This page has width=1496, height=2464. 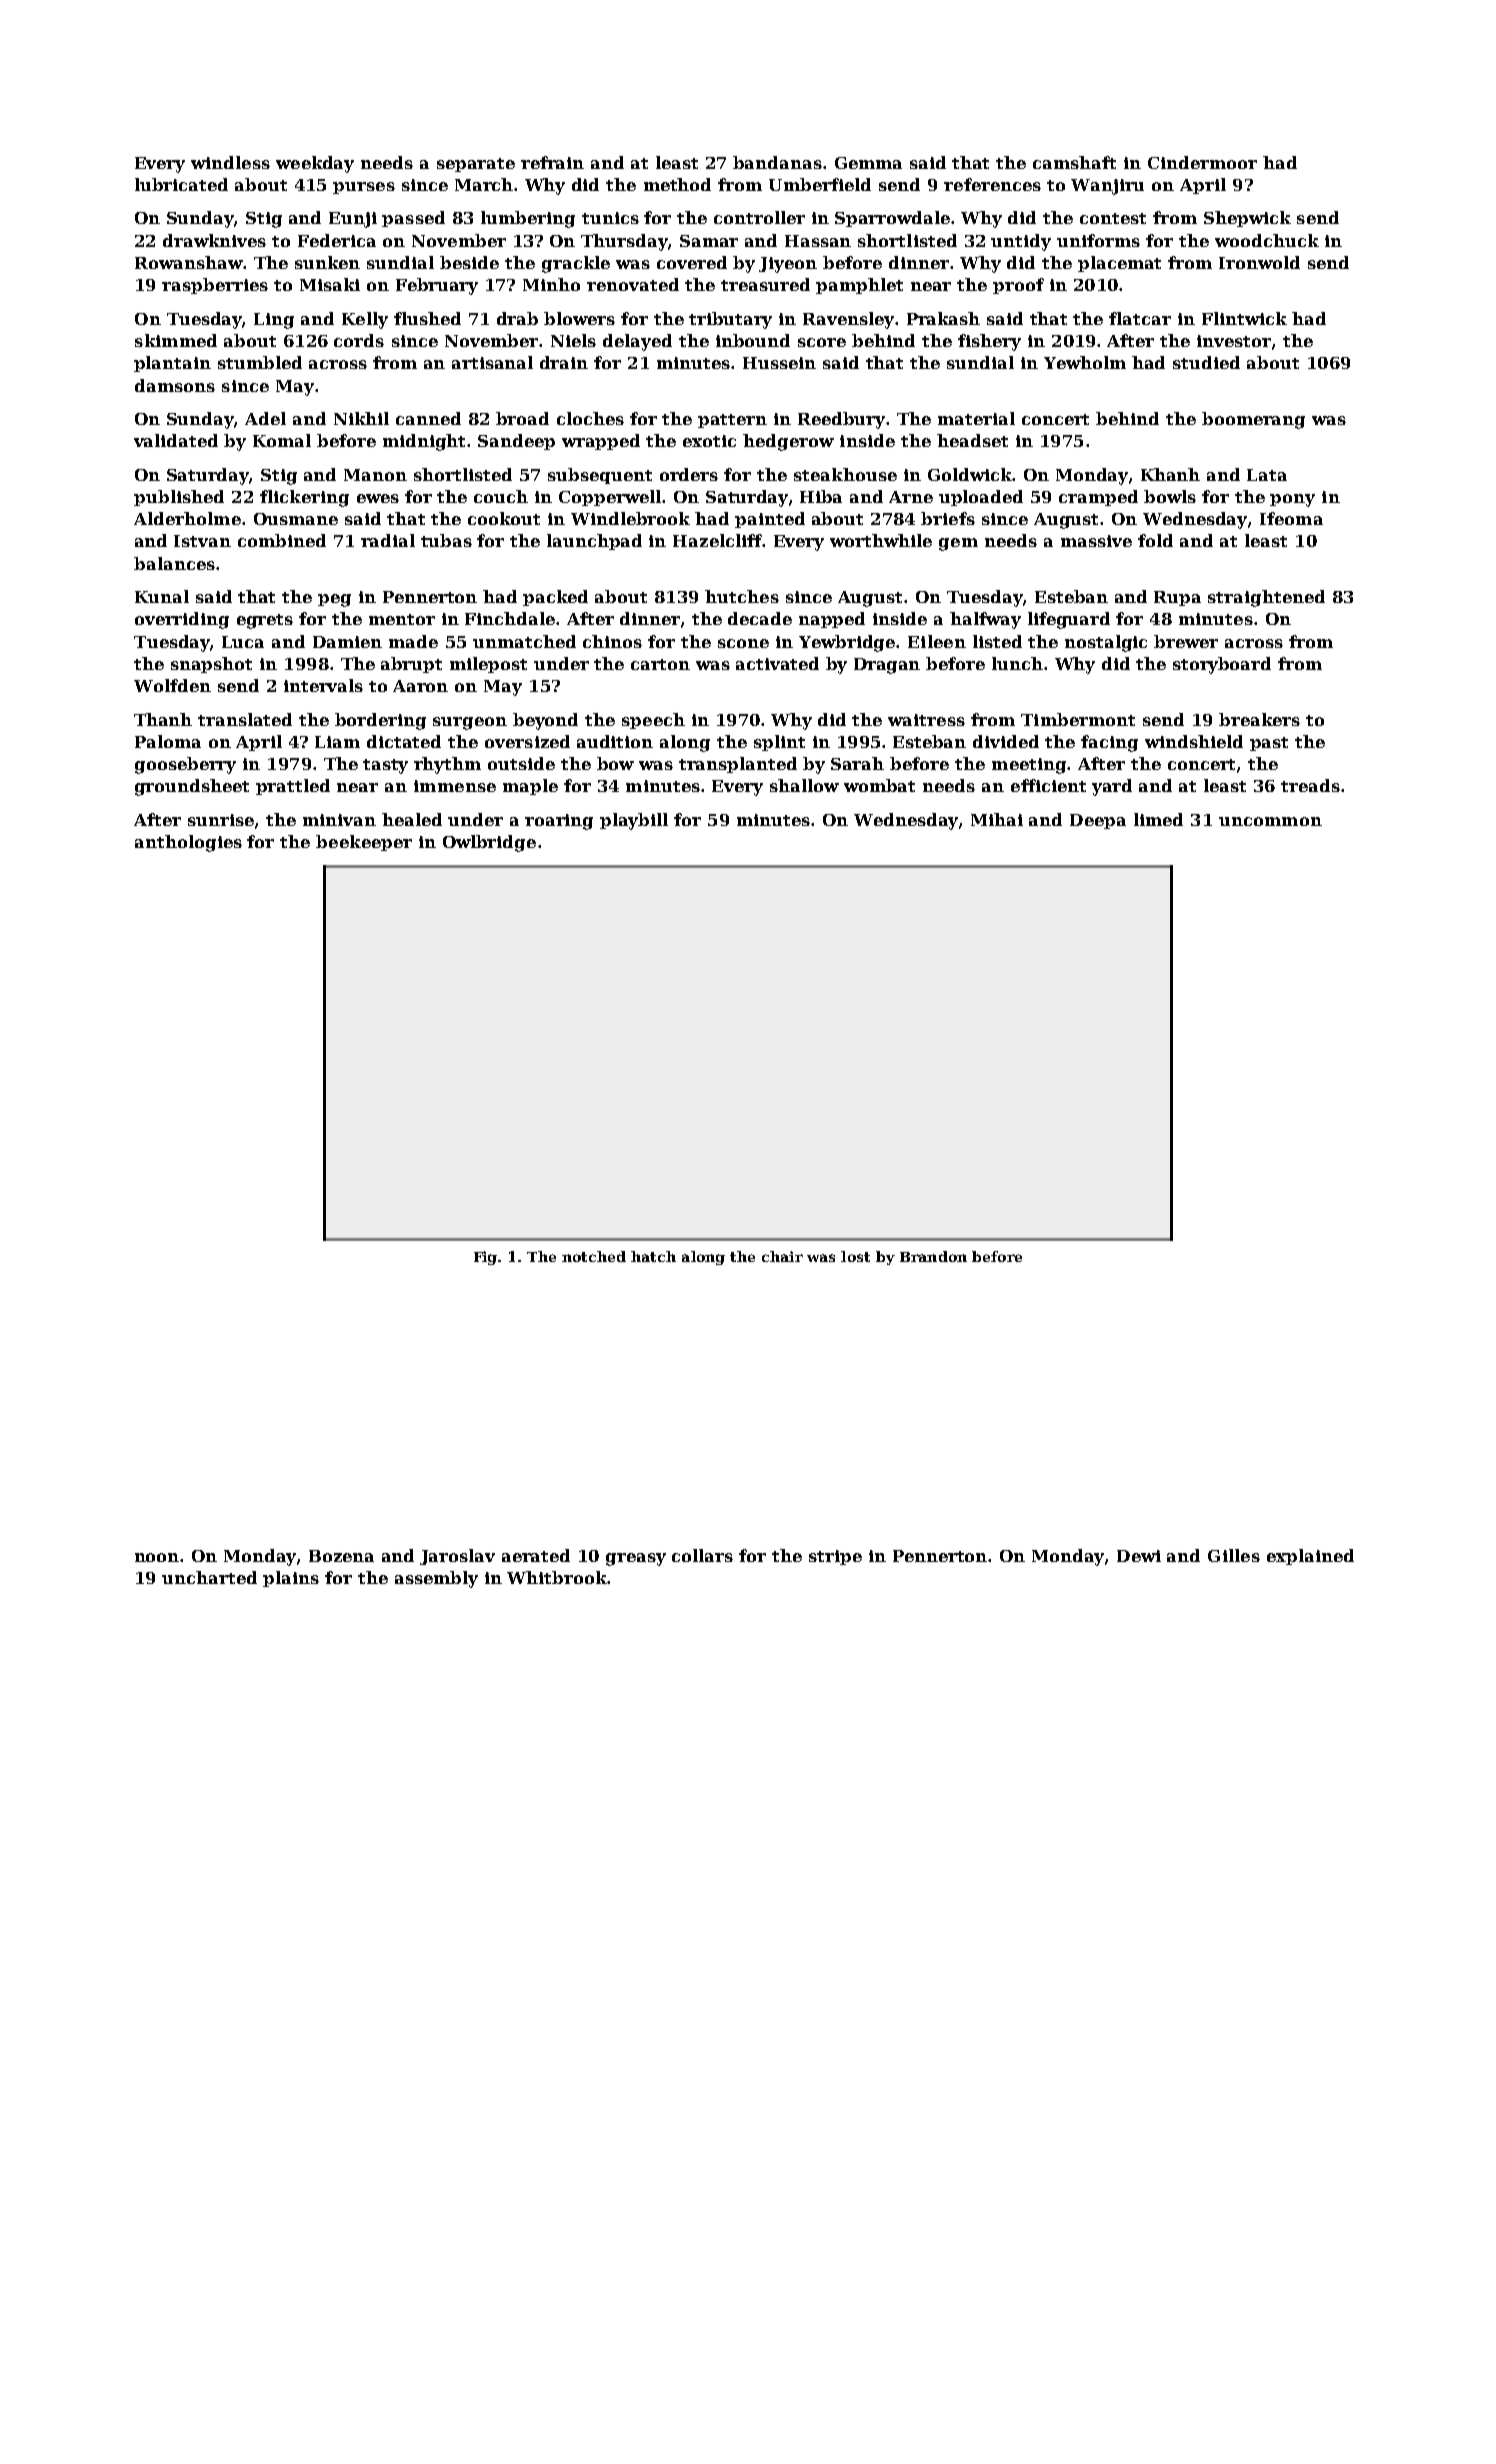 What do you see at coordinates (653, 1256) in the page?
I see `hatch` at bounding box center [653, 1256].
